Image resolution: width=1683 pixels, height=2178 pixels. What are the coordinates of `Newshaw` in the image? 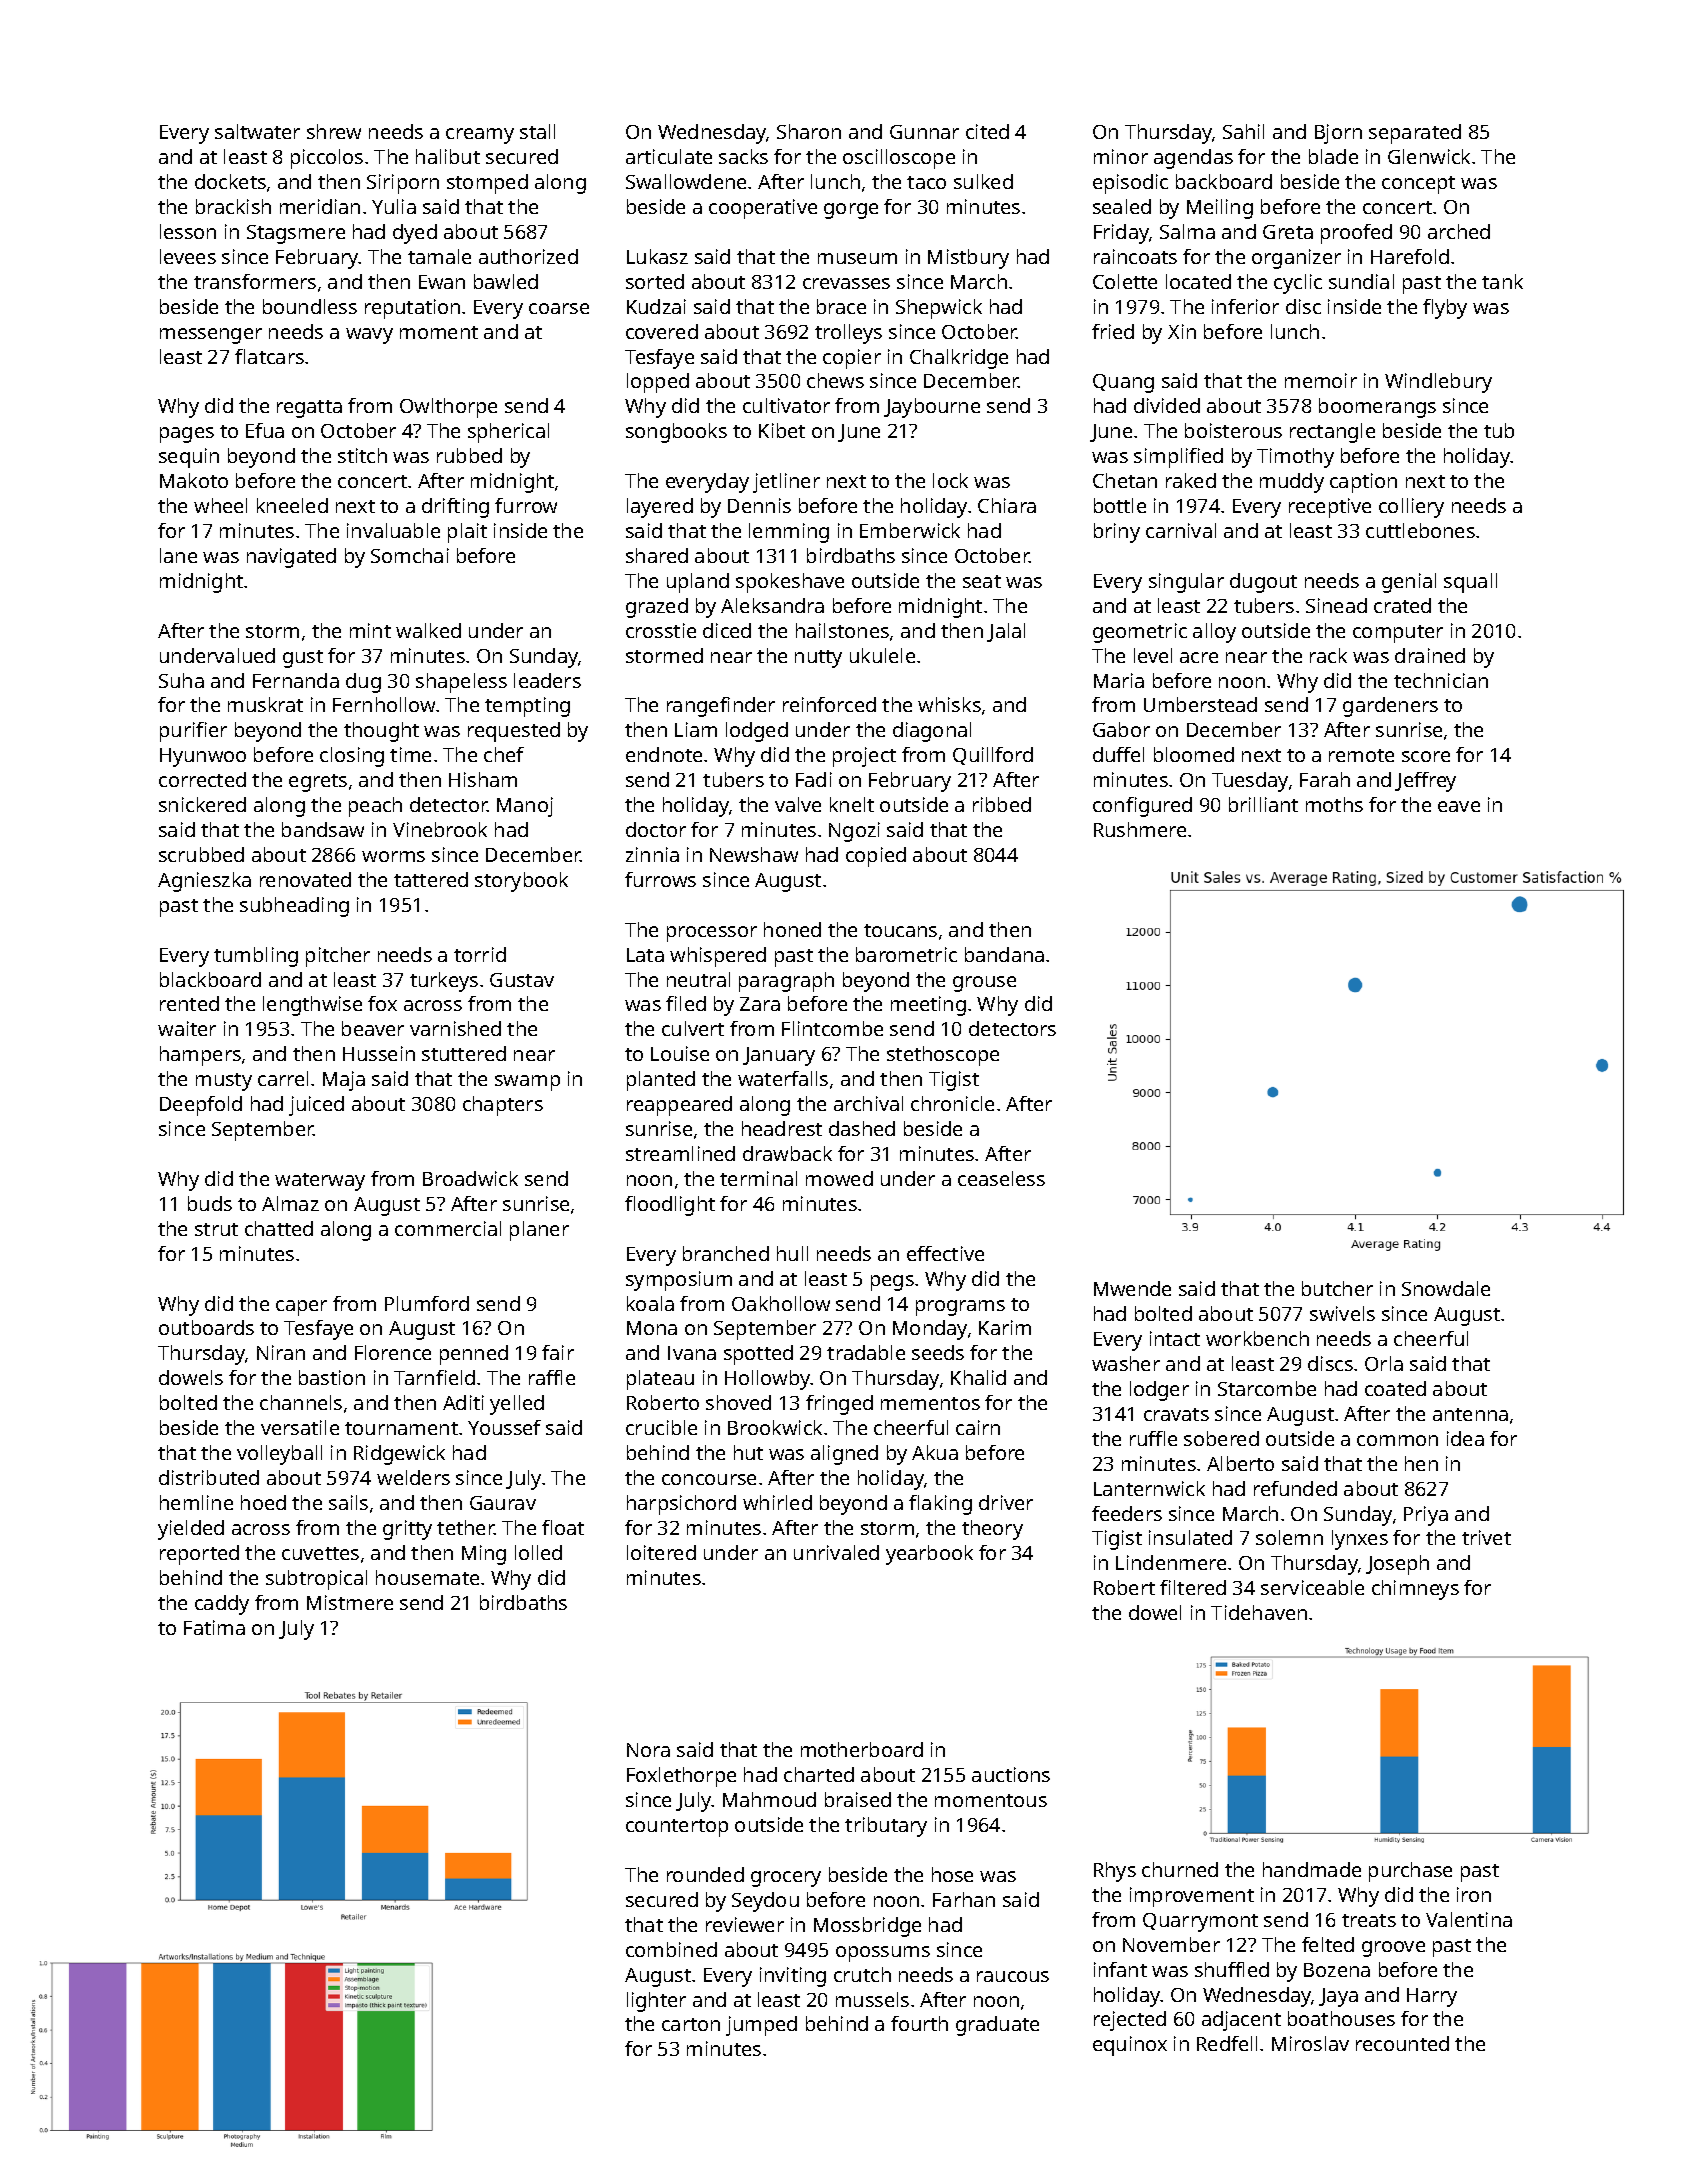 It's located at (754, 854).
